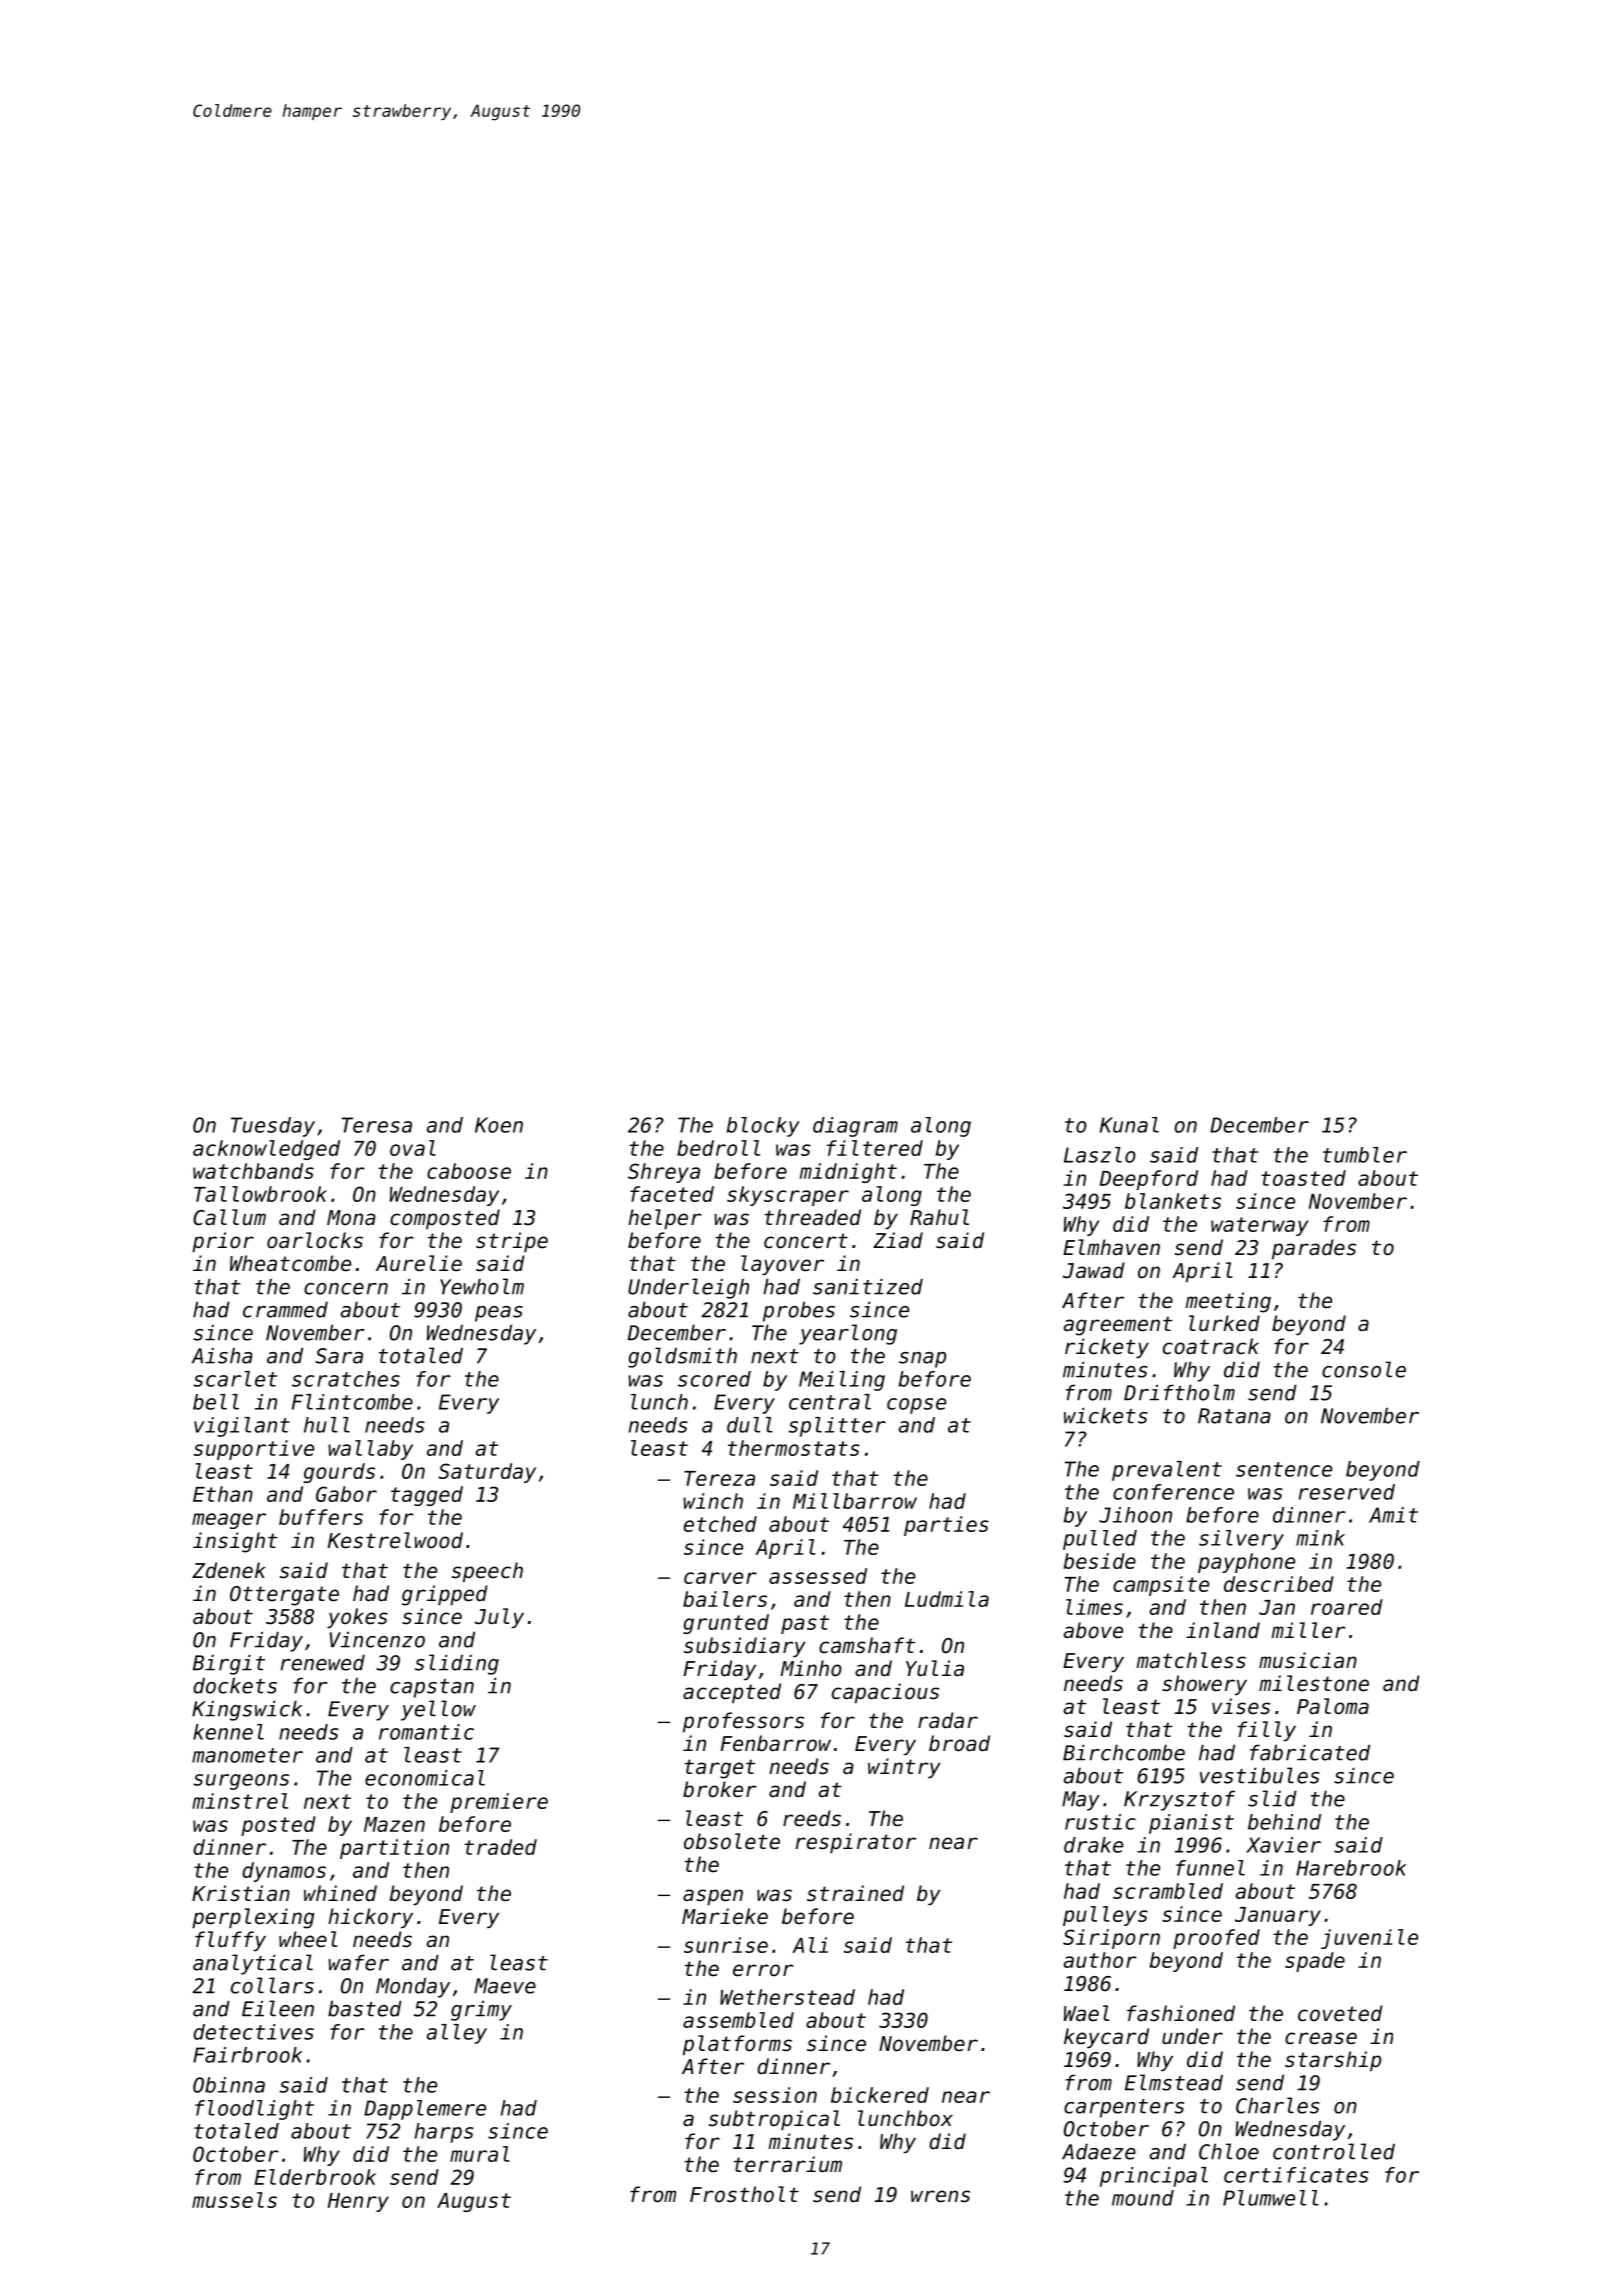 This screenshot has height=2292, width=1620. I want to click on sanitized, so click(868, 1286).
